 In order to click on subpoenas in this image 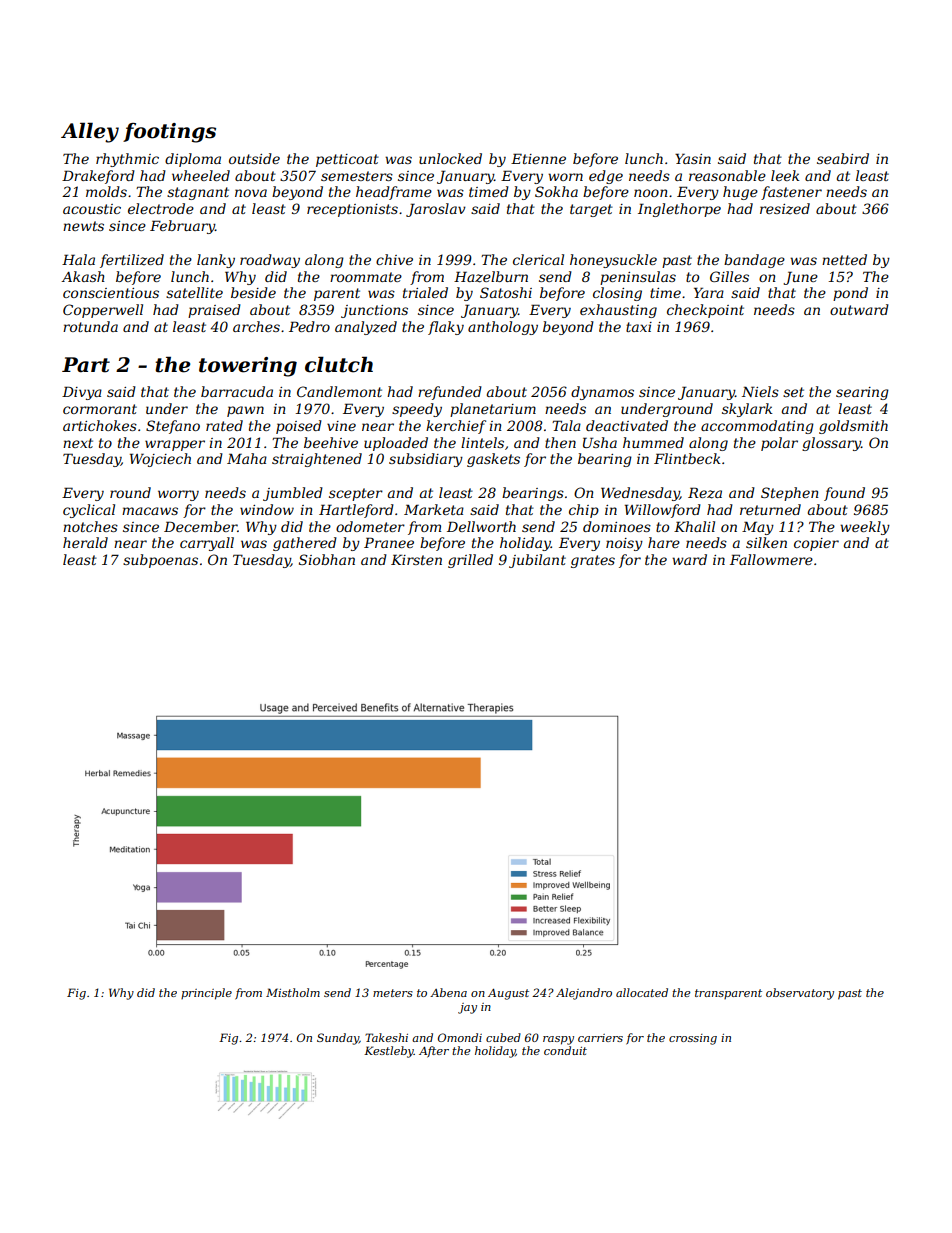, I will do `click(160, 561)`.
